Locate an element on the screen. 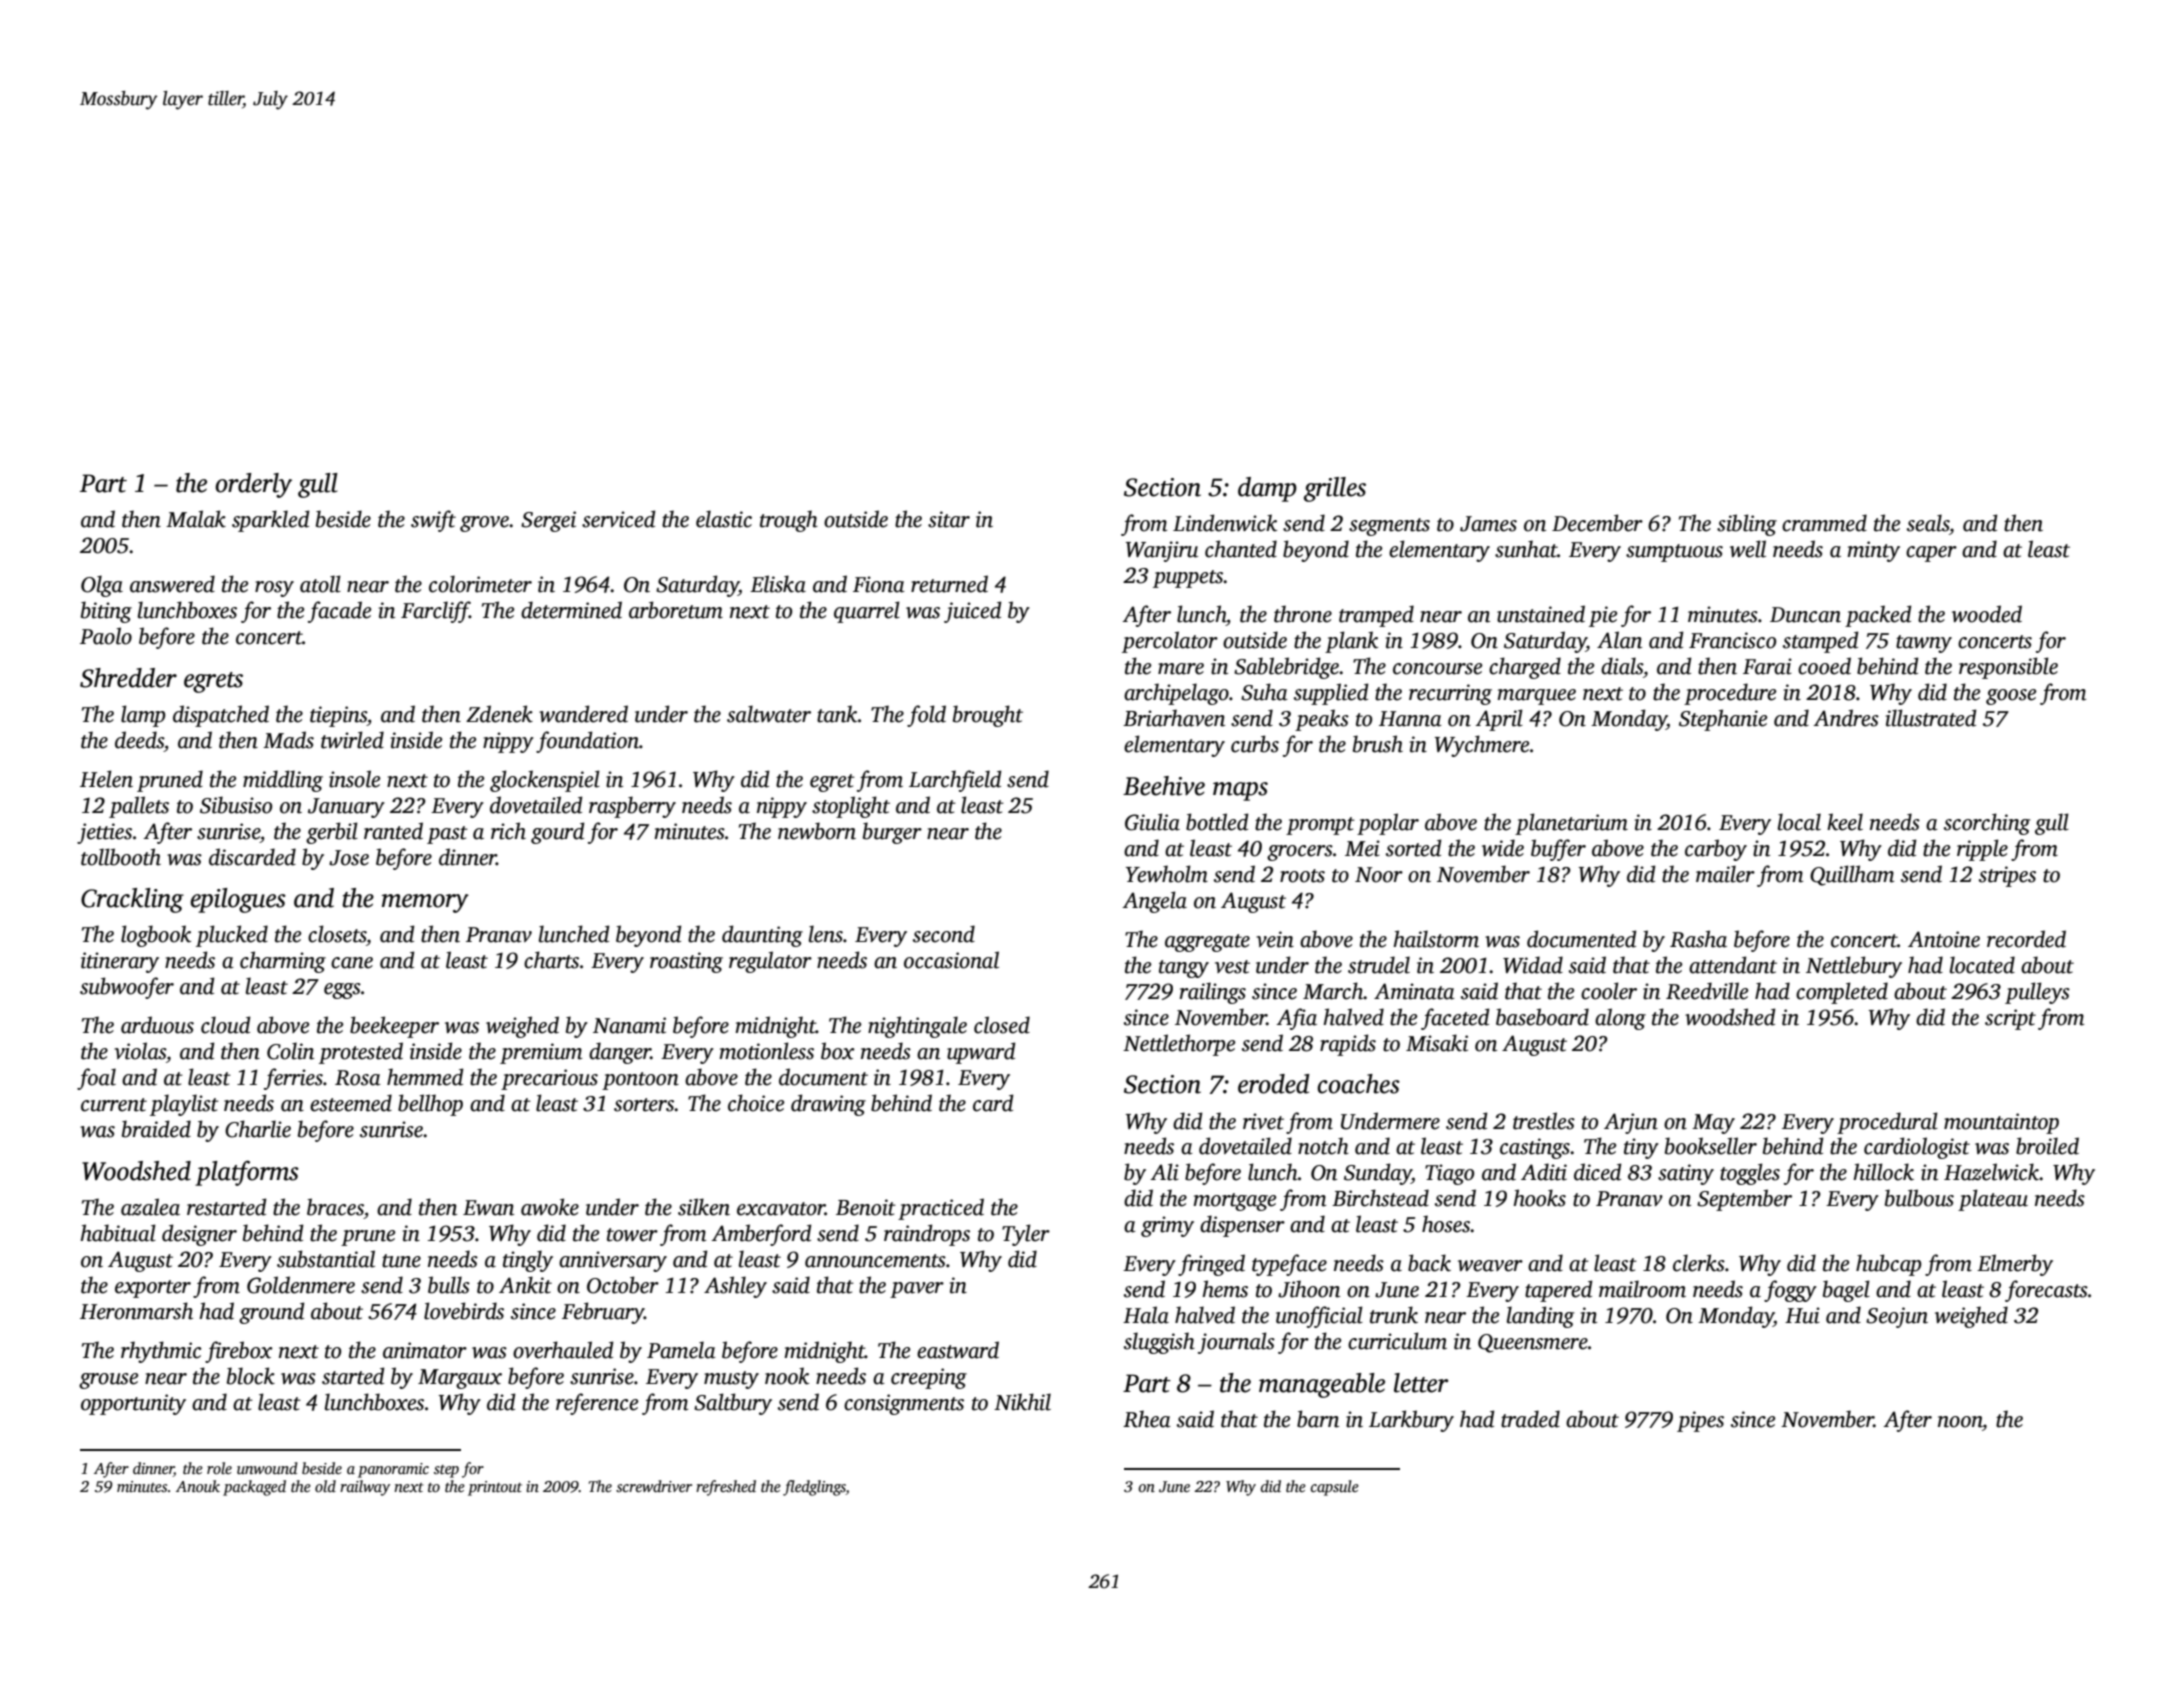  scorching is located at coordinates (1987, 824).
